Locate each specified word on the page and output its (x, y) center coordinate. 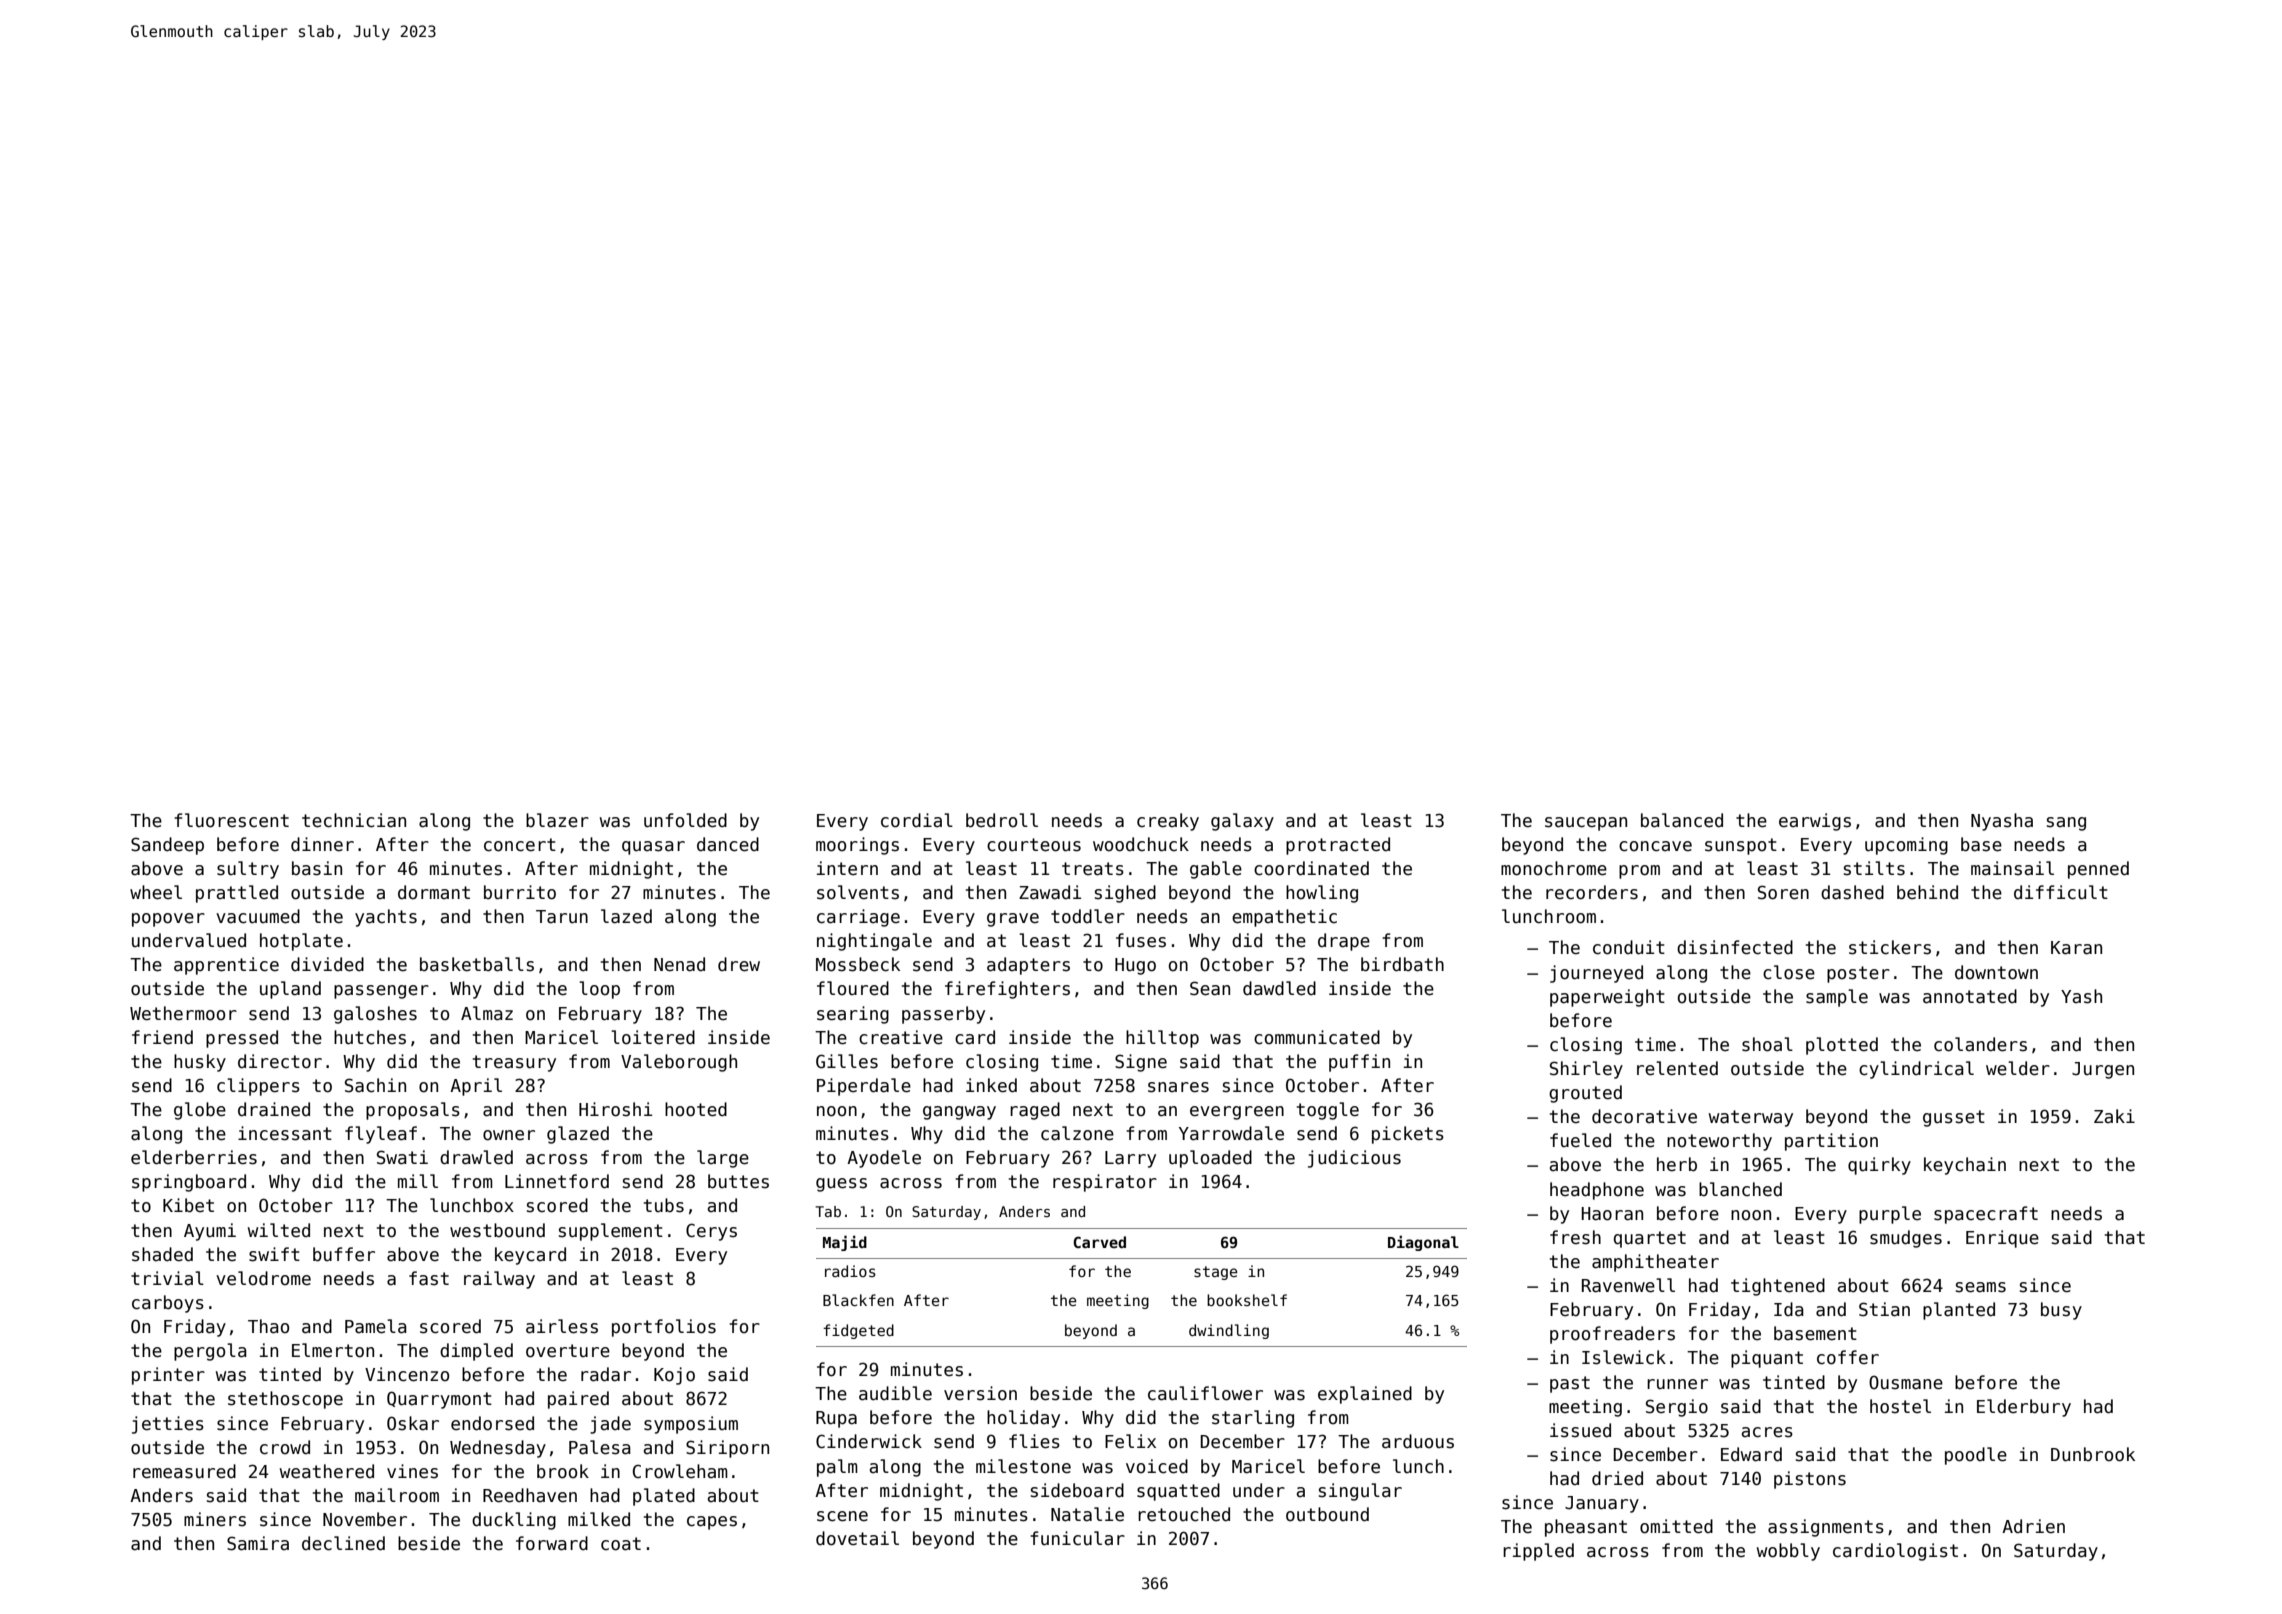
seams (1981, 1287)
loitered (653, 1037)
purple (1890, 1215)
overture (568, 1351)
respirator (1105, 1183)
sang (2066, 824)
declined (343, 1543)
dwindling (1229, 1331)
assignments (1826, 1528)
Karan (2076, 948)
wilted (279, 1230)
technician (354, 820)
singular (1360, 1492)
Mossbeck (858, 964)
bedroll (1002, 820)
